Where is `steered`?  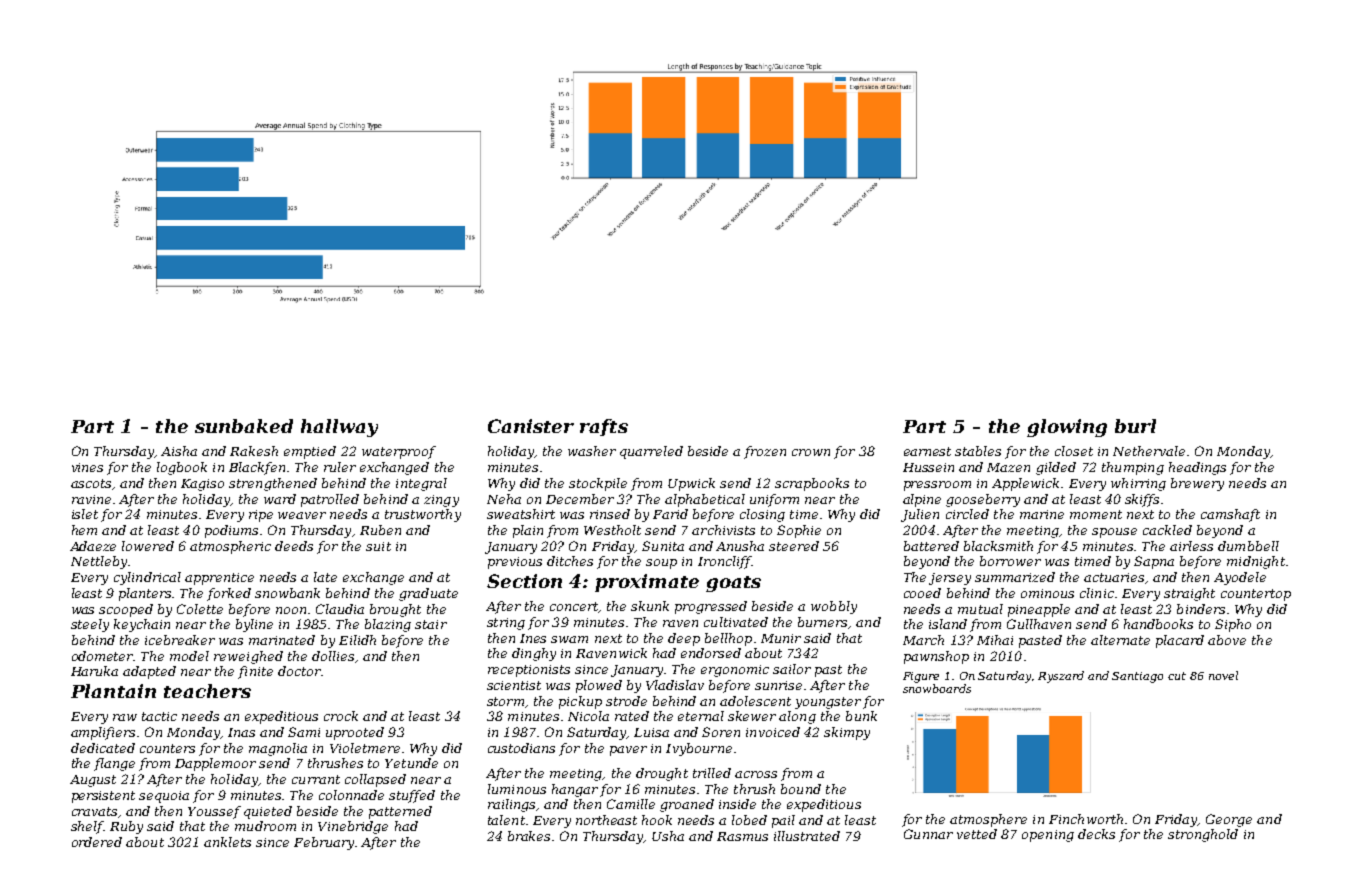
steered is located at coordinates (794, 546).
